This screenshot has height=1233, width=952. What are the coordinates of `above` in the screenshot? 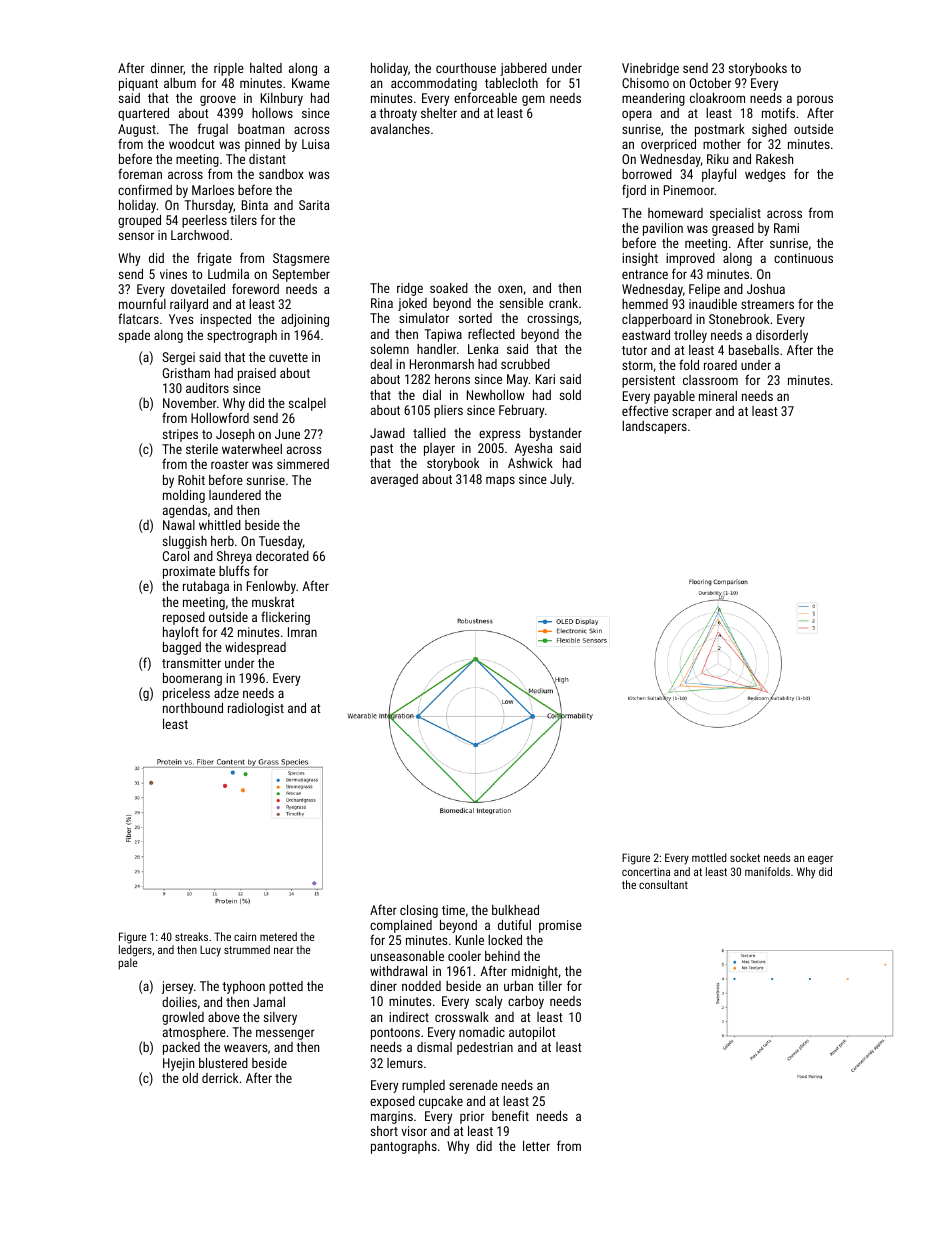 It's located at (224, 1017).
